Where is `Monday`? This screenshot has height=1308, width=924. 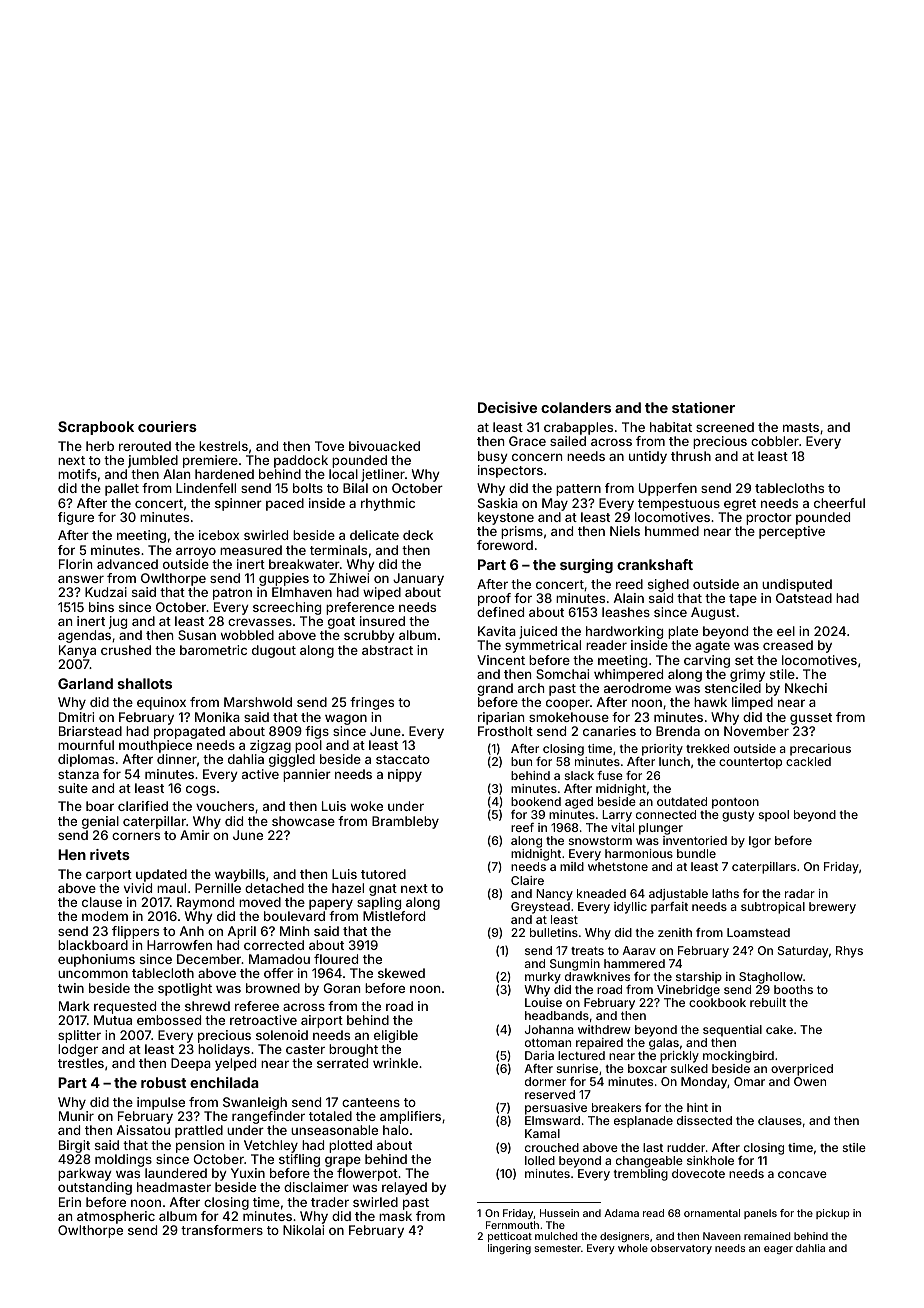
Monday is located at coordinates (704, 1083).
